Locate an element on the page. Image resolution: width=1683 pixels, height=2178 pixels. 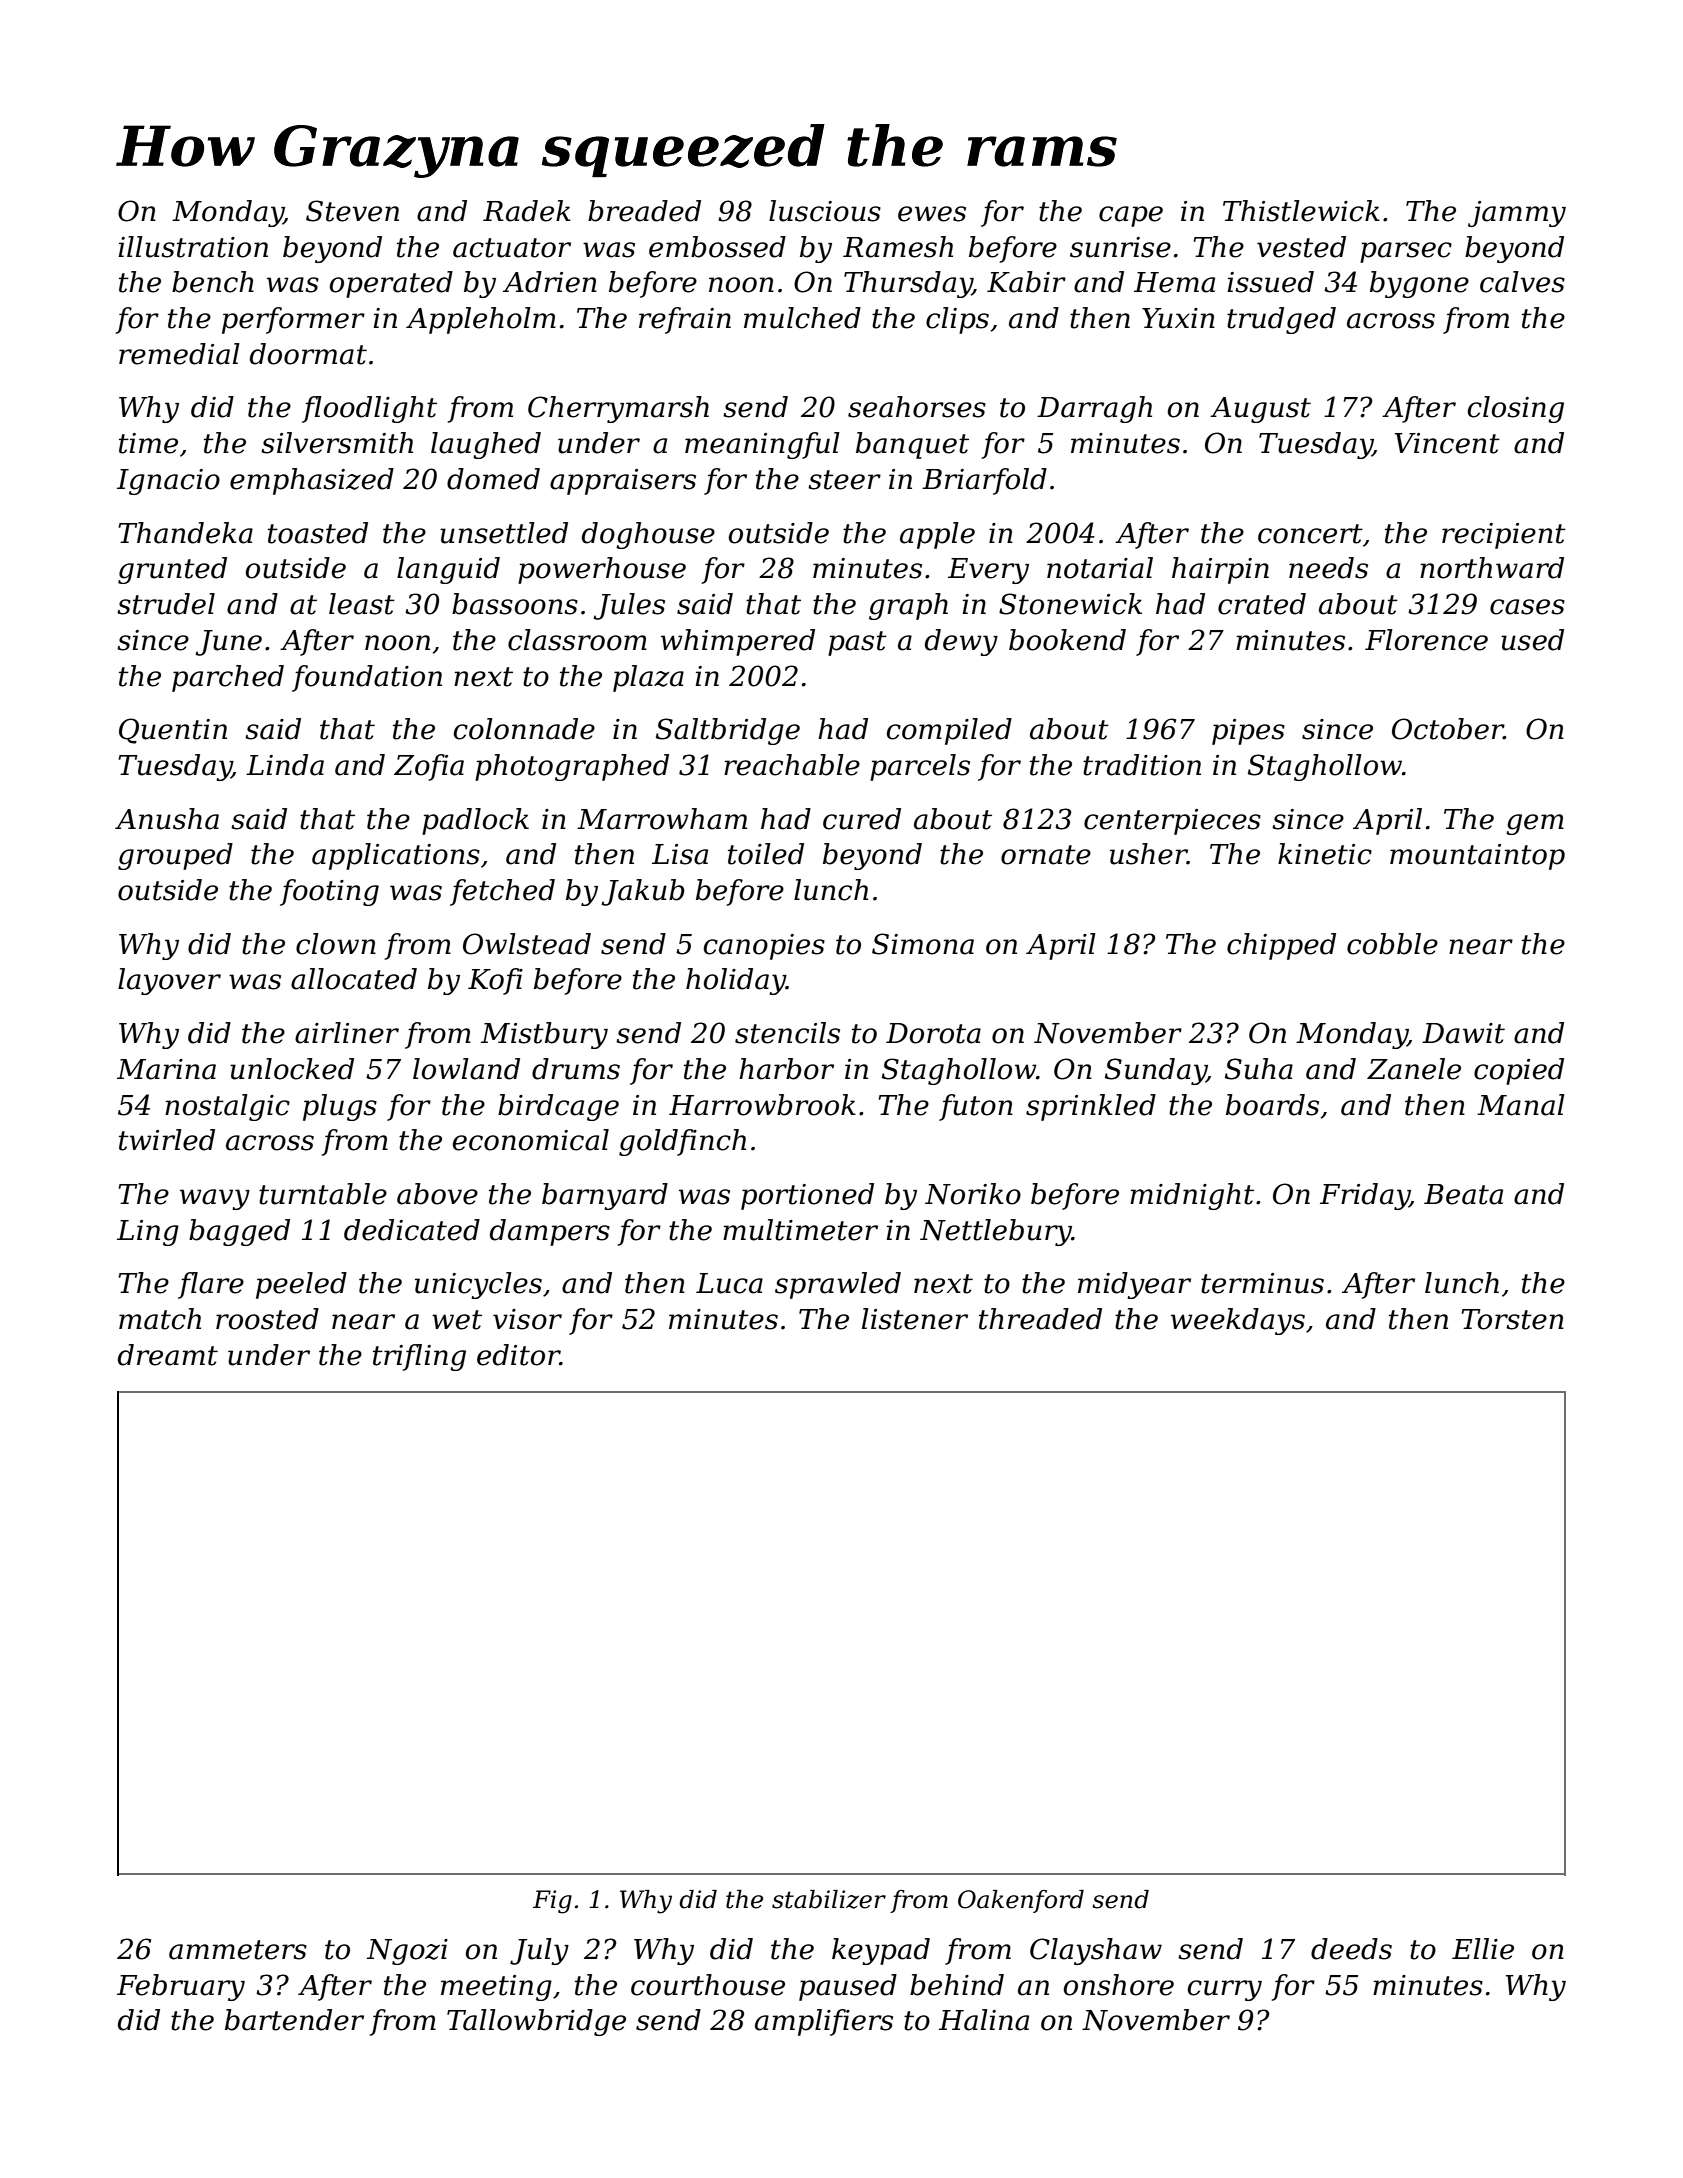
weekdays is located at coordinates (1238, 1321).
